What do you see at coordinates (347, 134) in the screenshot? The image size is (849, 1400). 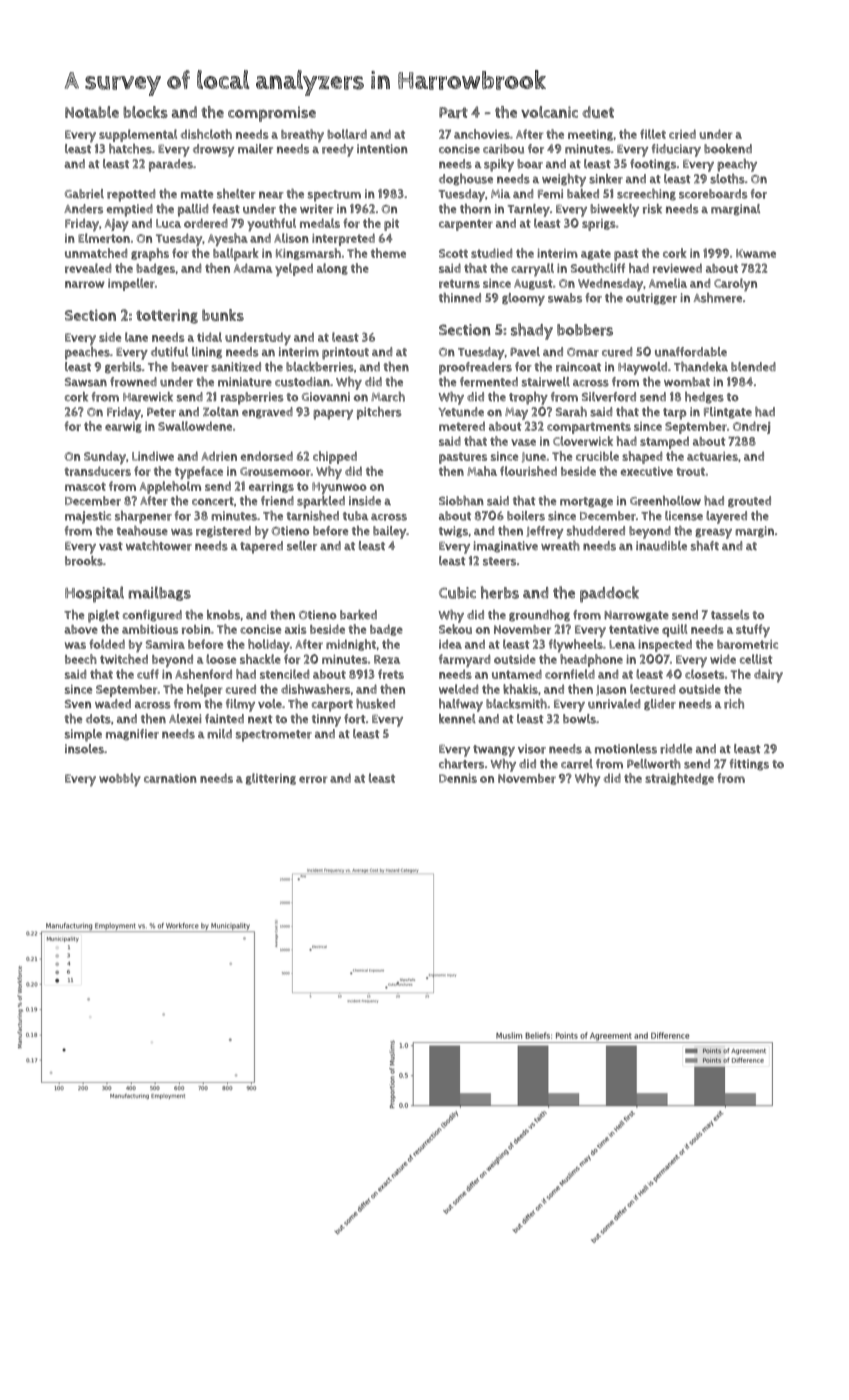 I see `bollard` at bounding box center [347, 134].
